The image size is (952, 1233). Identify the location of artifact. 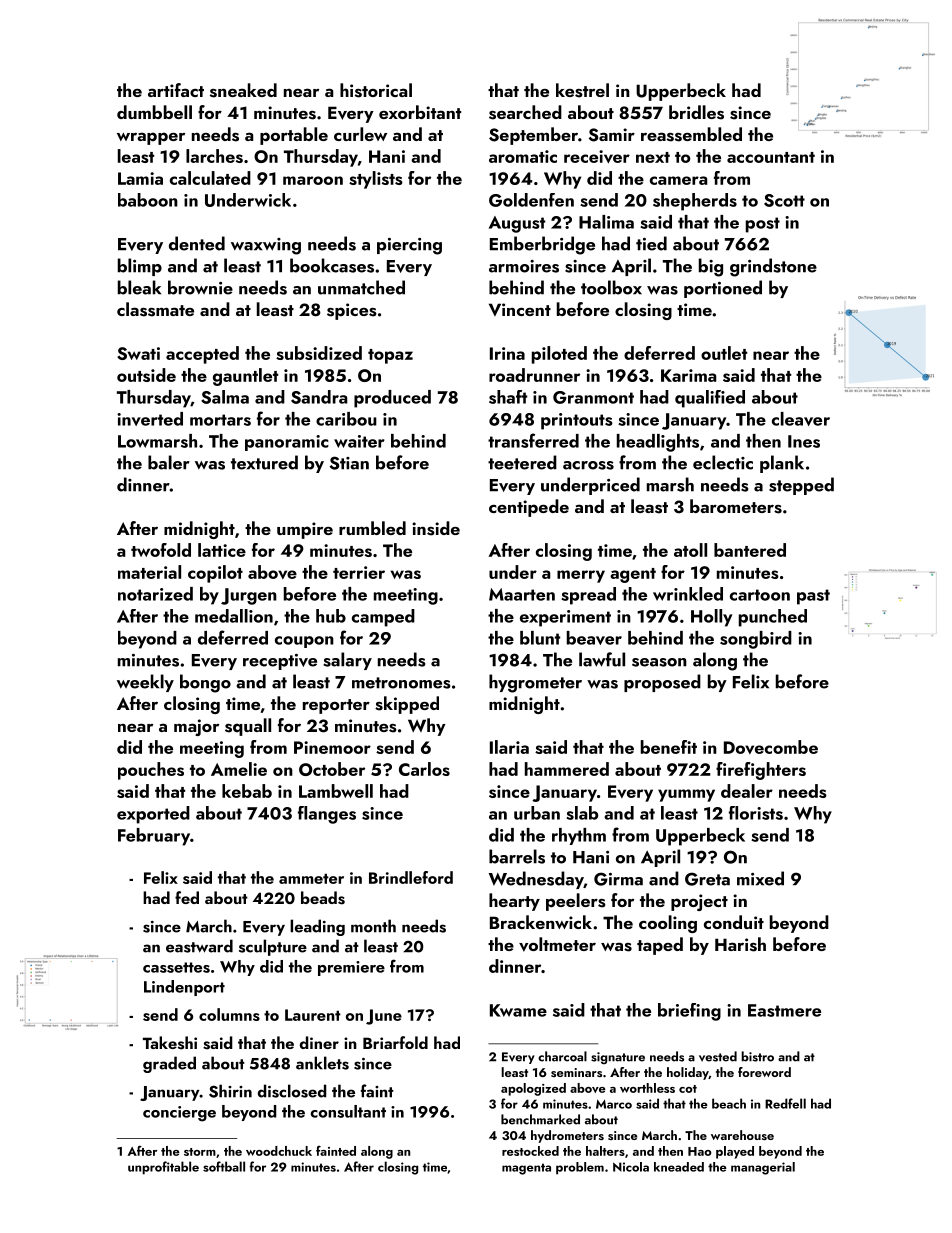
(176, 90).
